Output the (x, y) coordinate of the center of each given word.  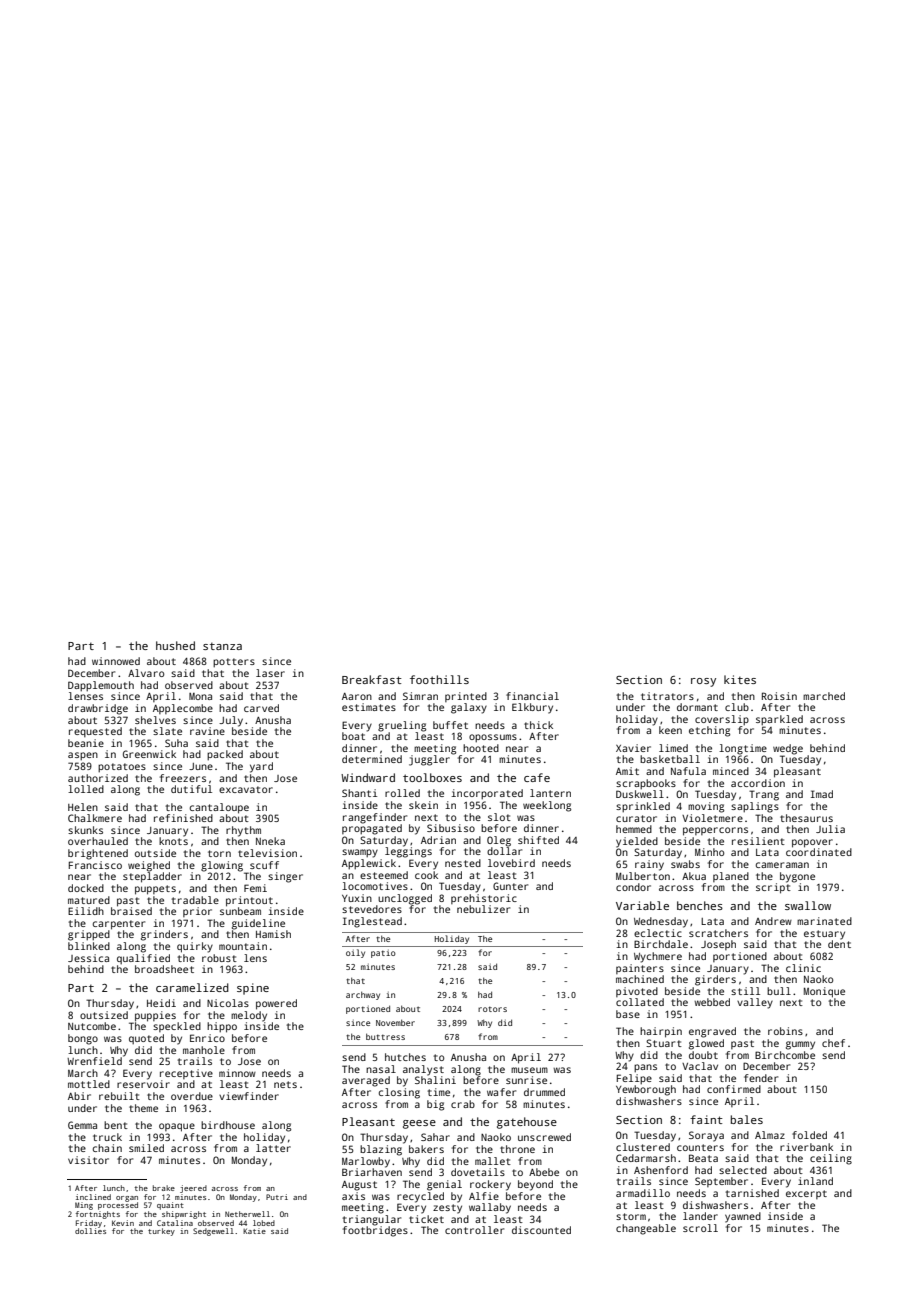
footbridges (375, 1231)
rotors (492, 1009)
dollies (90, 1231)
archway (363, 995)
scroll (700, 1228)
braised (131, 911)
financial (532, 696)
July (231, 721)
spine (253, 989)
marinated (824, 921)
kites (740, 679)
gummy (800, 1045)
